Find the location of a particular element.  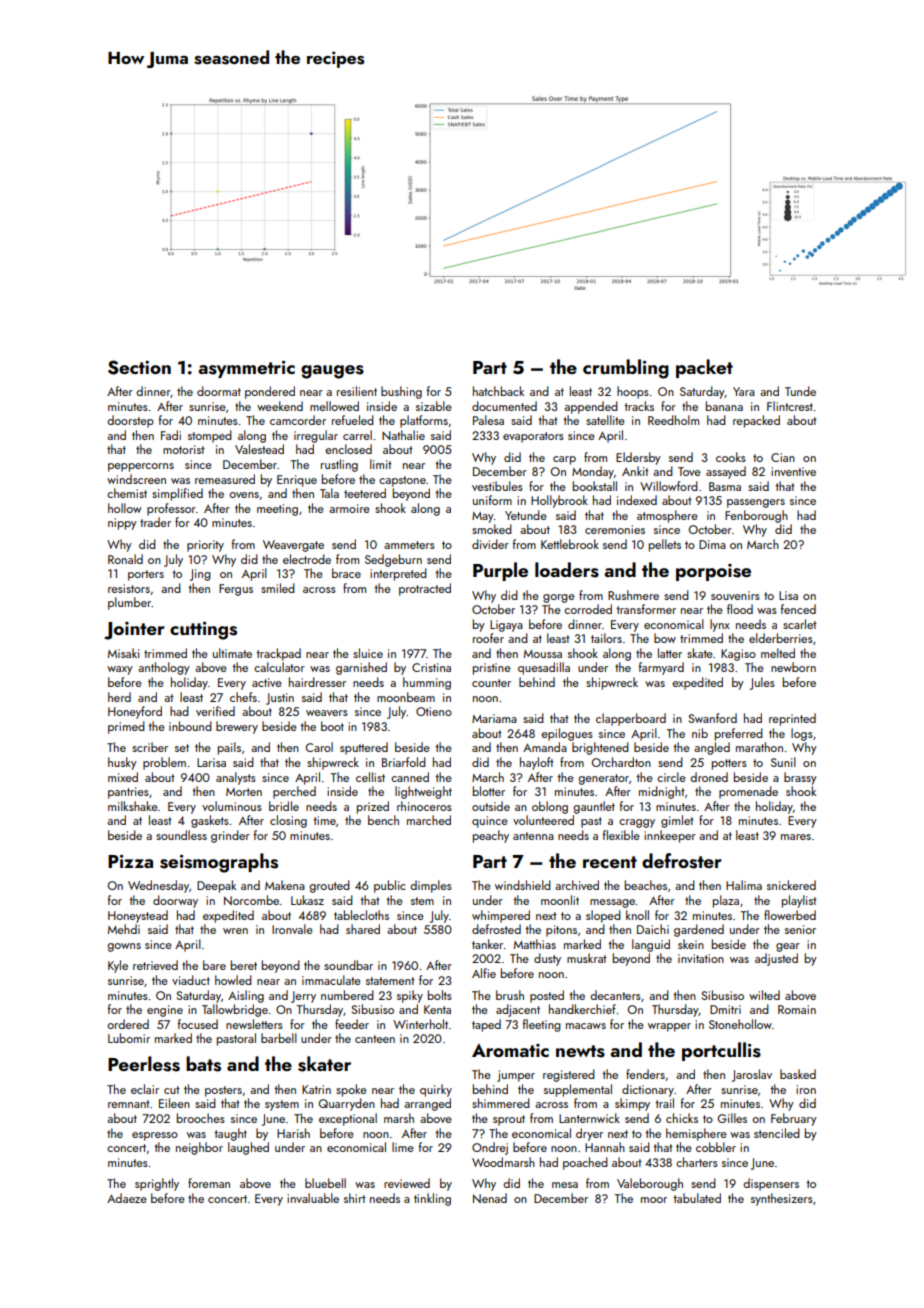

milkshake is located at coordinates (133, 806).
